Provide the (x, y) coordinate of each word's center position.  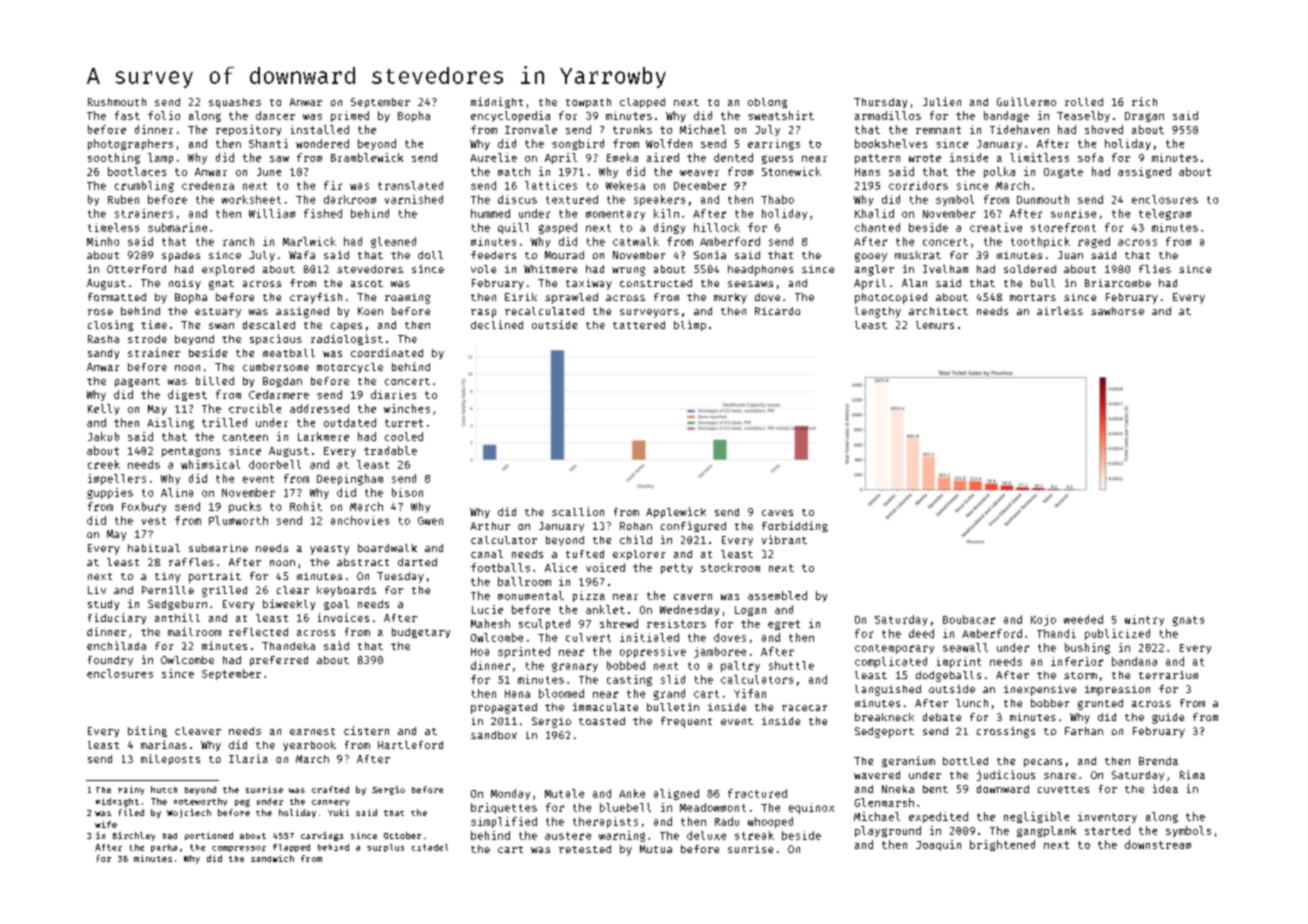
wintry (1144, 620)
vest (154, 521)
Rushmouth (117, 102)
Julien (942, 101)
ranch (238, 241)
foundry (110, 661)
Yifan (750, 693)
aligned (676, 794)
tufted (585, 554)
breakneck (884, 717)
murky (730, 298)
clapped (642, 103)
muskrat (918, 255)
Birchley (134, 836)
